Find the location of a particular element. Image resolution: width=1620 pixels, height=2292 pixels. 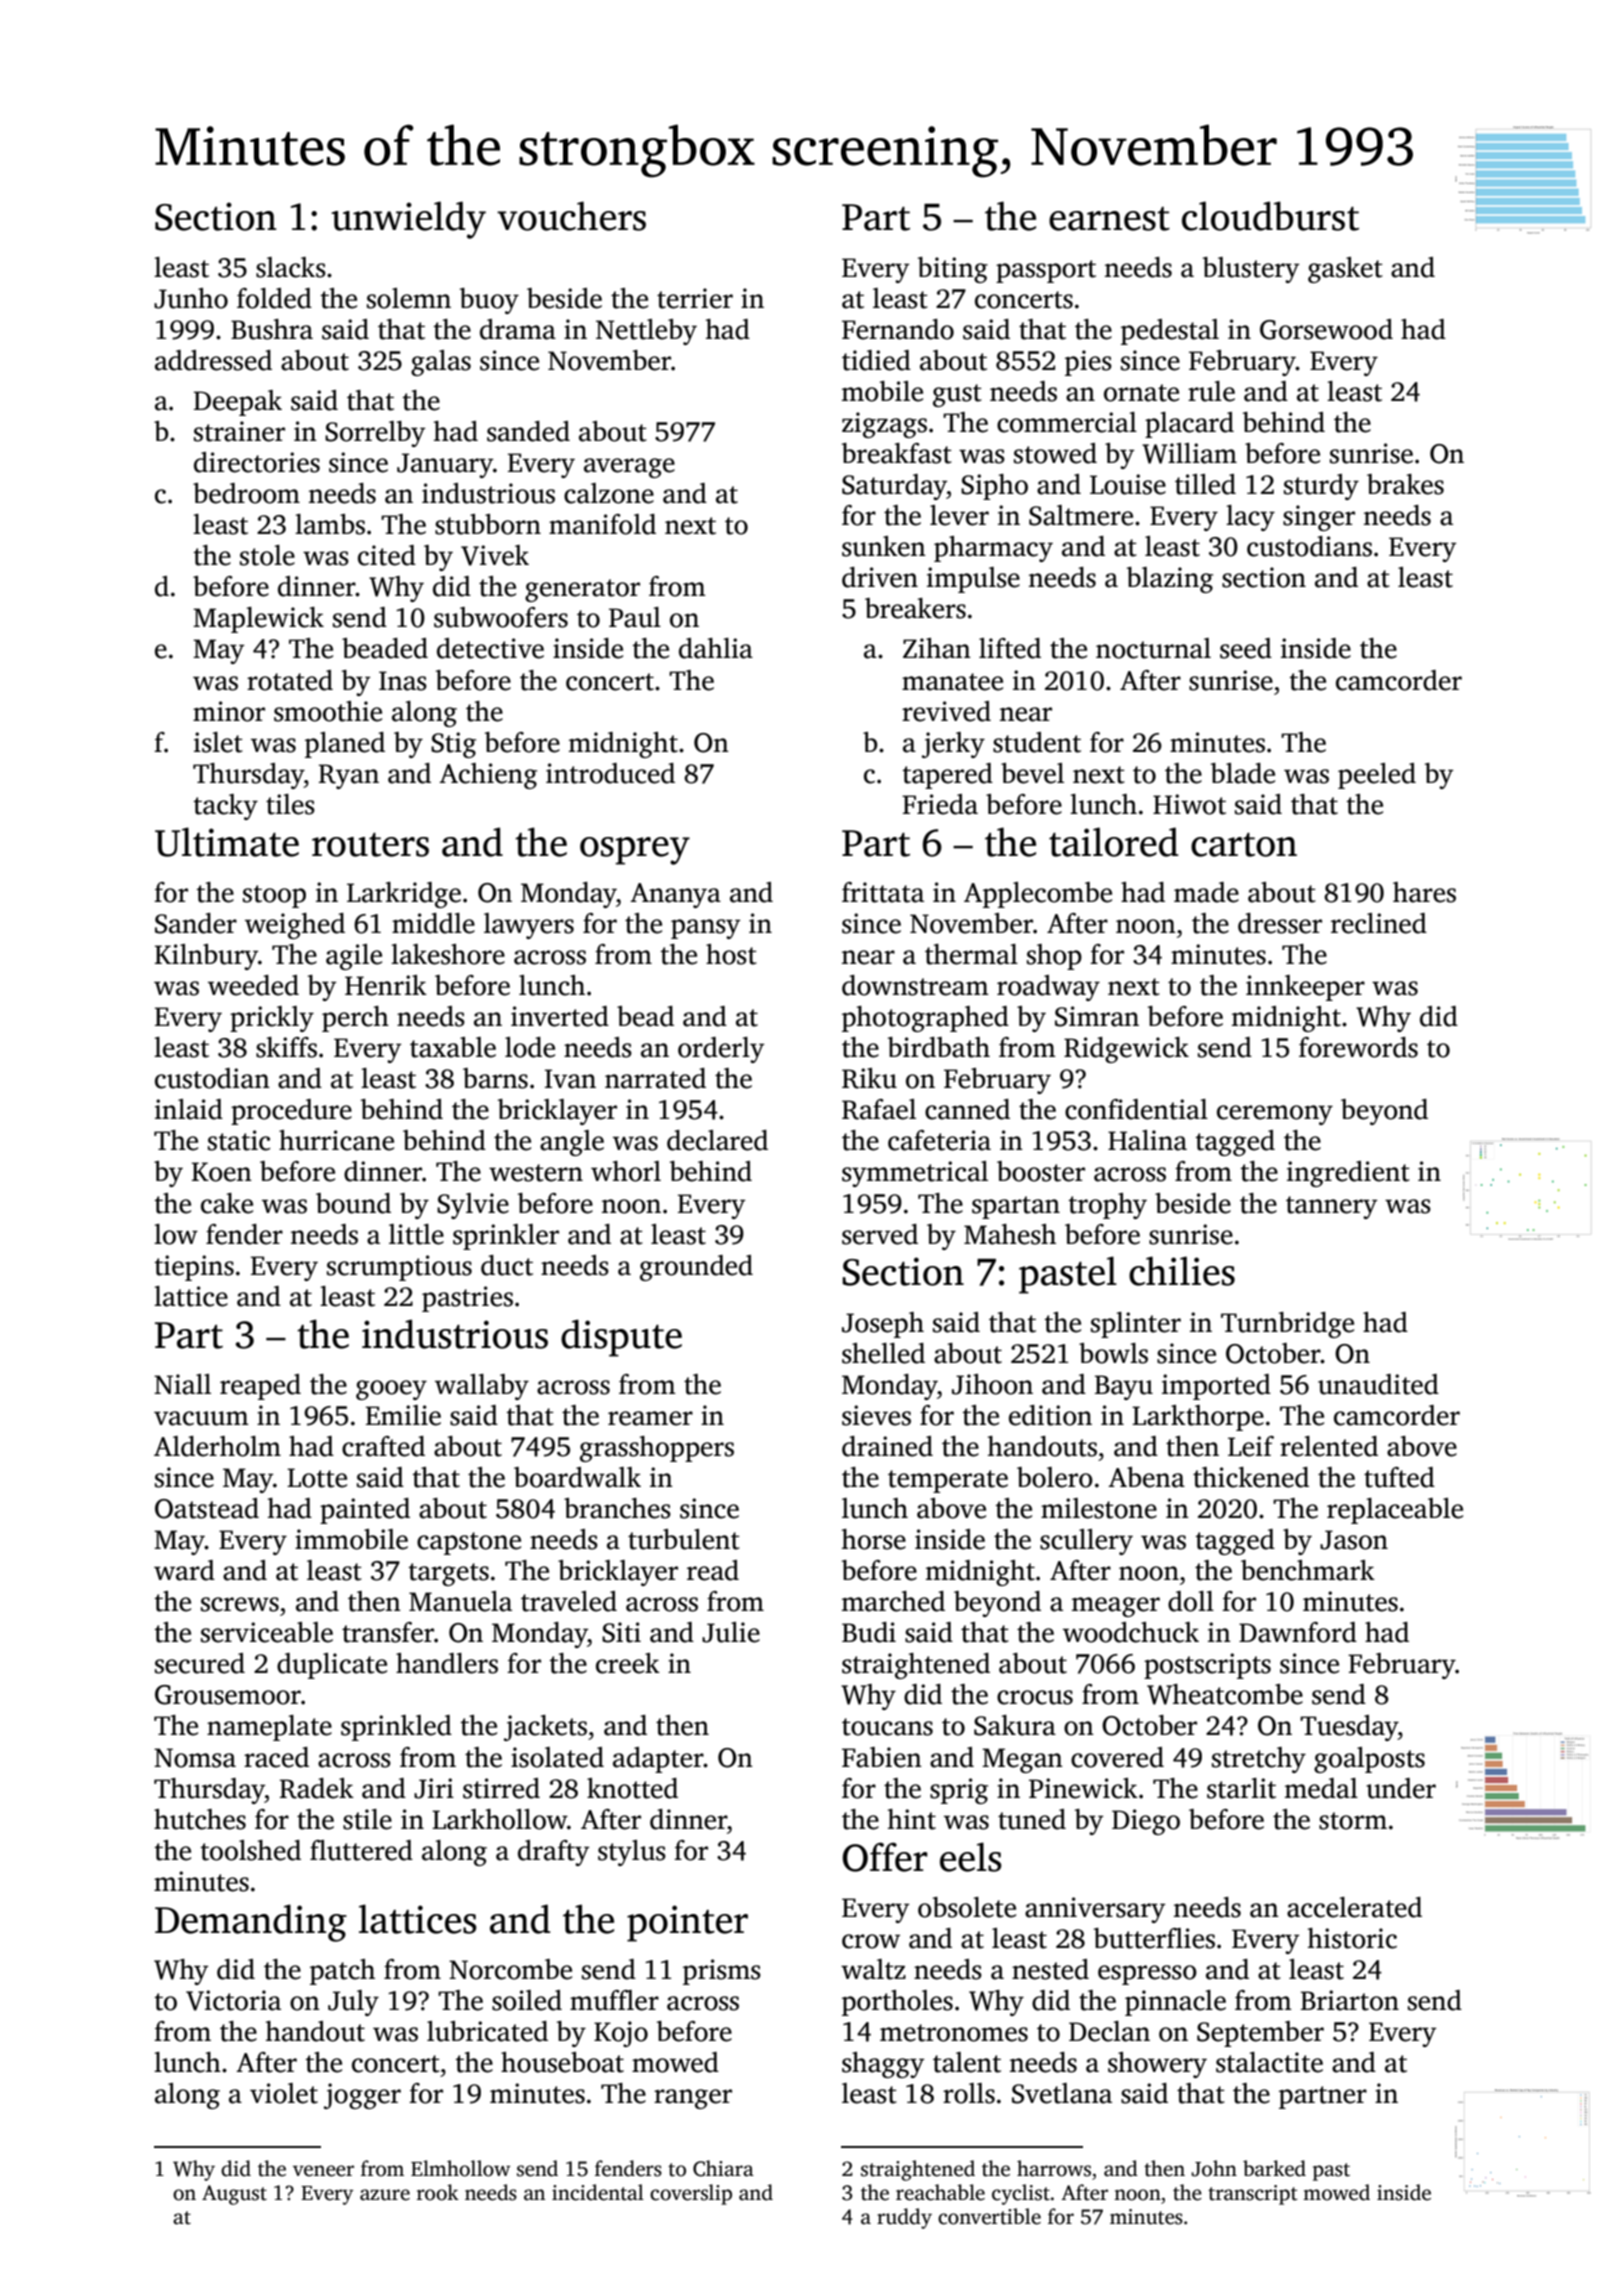

unwieldy is located at coordinates (408, 220).
